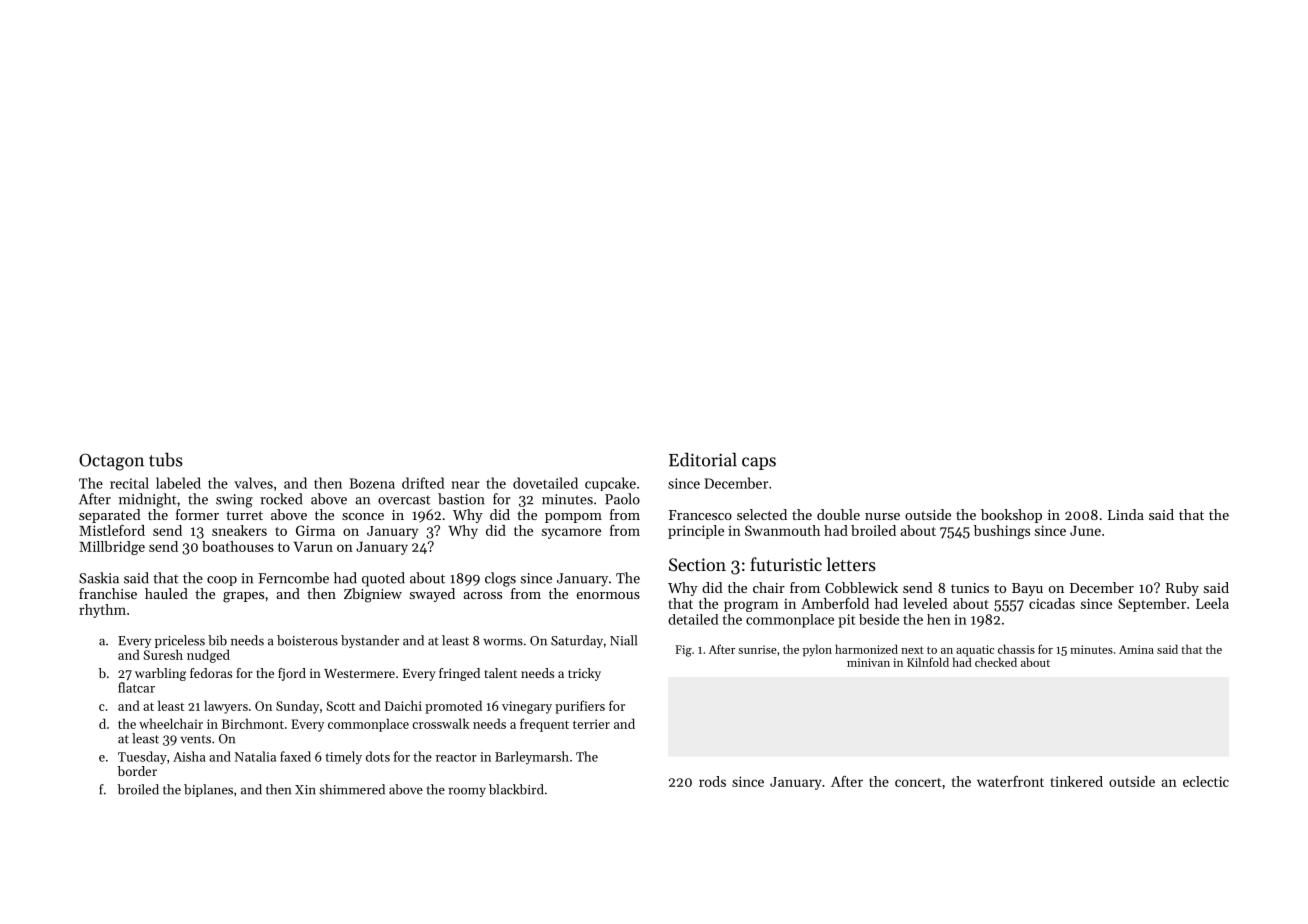  What do you see at coordinates (918, 782) in the screenshot?
I see `concert` at bounding box center [918, 782].
